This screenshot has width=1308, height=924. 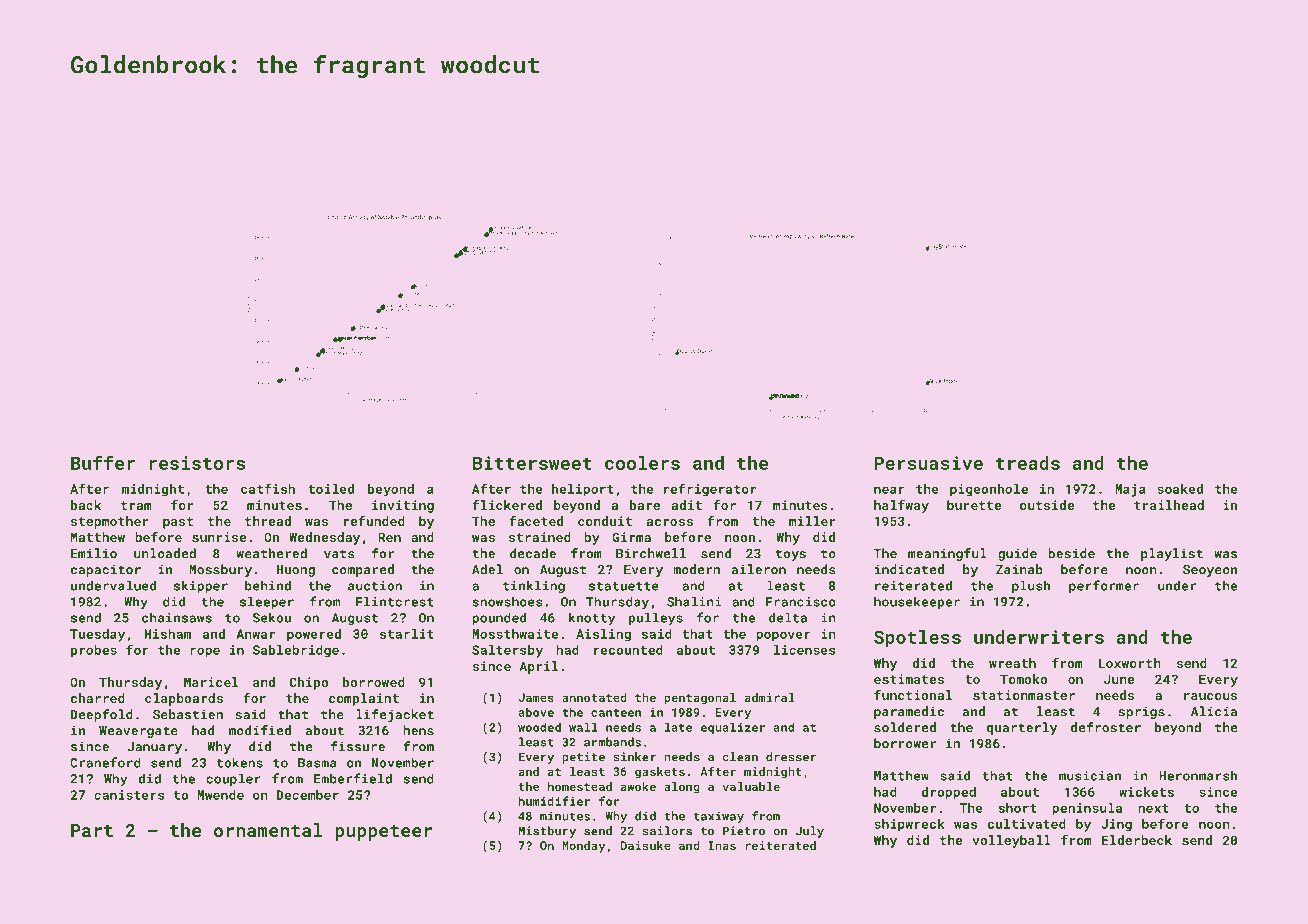 What do you see at coordinates (656, 619) in the screenshot?
I see `pulleys` at bounding box center [656, 619].
